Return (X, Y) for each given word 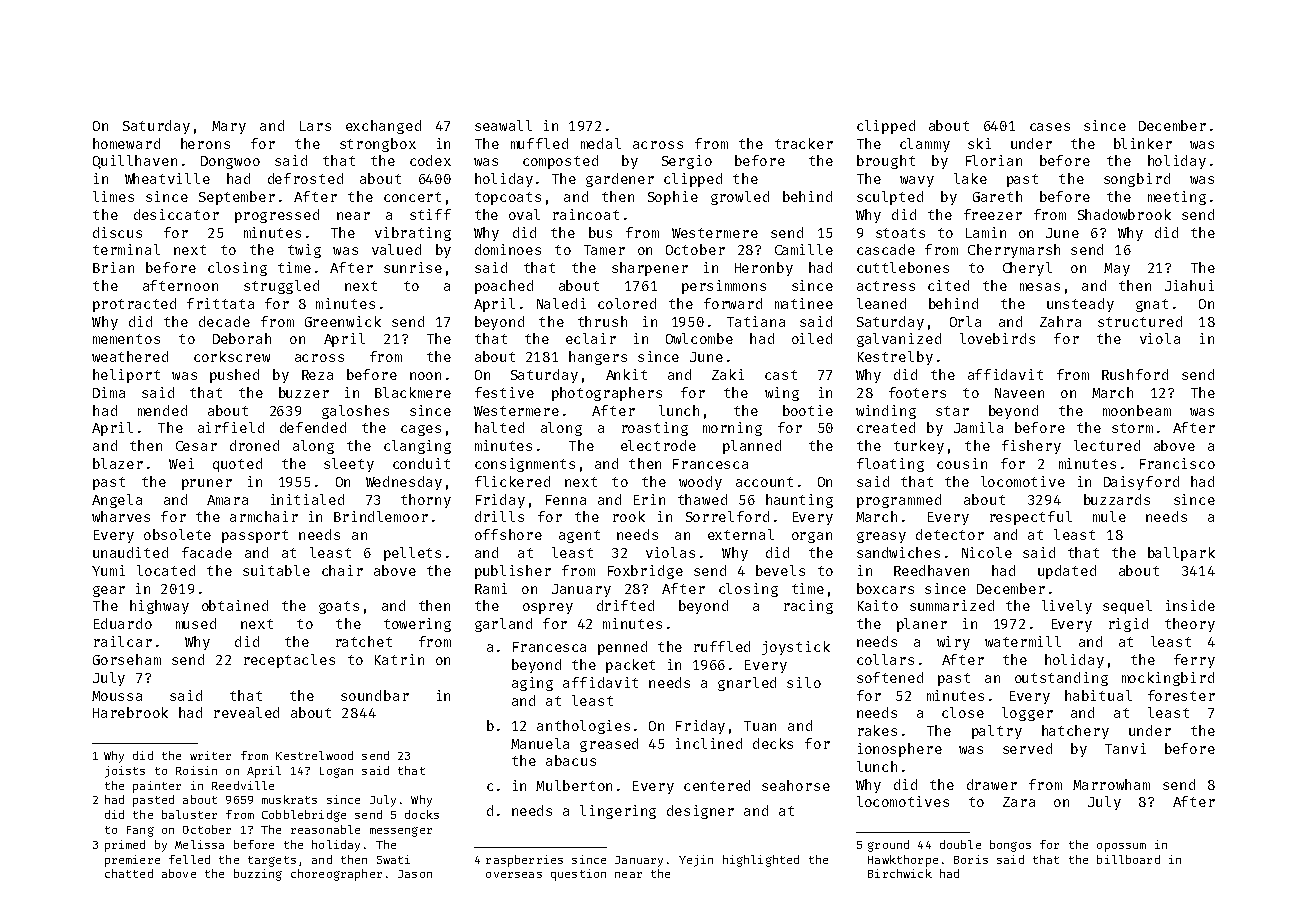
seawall (503, 125)
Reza (317, 375)
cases (1050, 127)
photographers (607, 394)
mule (1109, 516)
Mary (229, 127)
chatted (129, 873)
